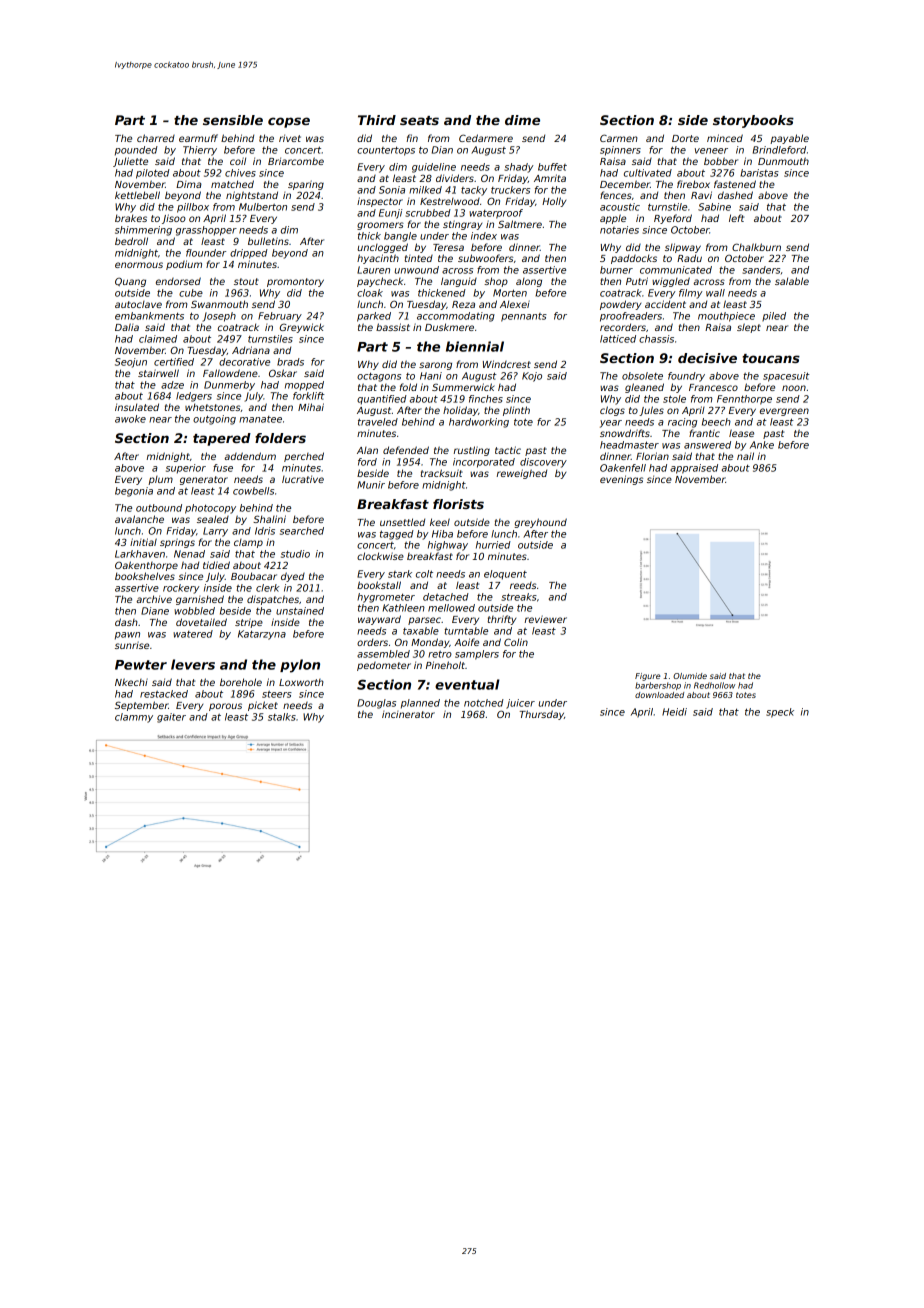  Describe the element at coordinates (783, 161) in the page. I see `Dunmouth` at that location.
